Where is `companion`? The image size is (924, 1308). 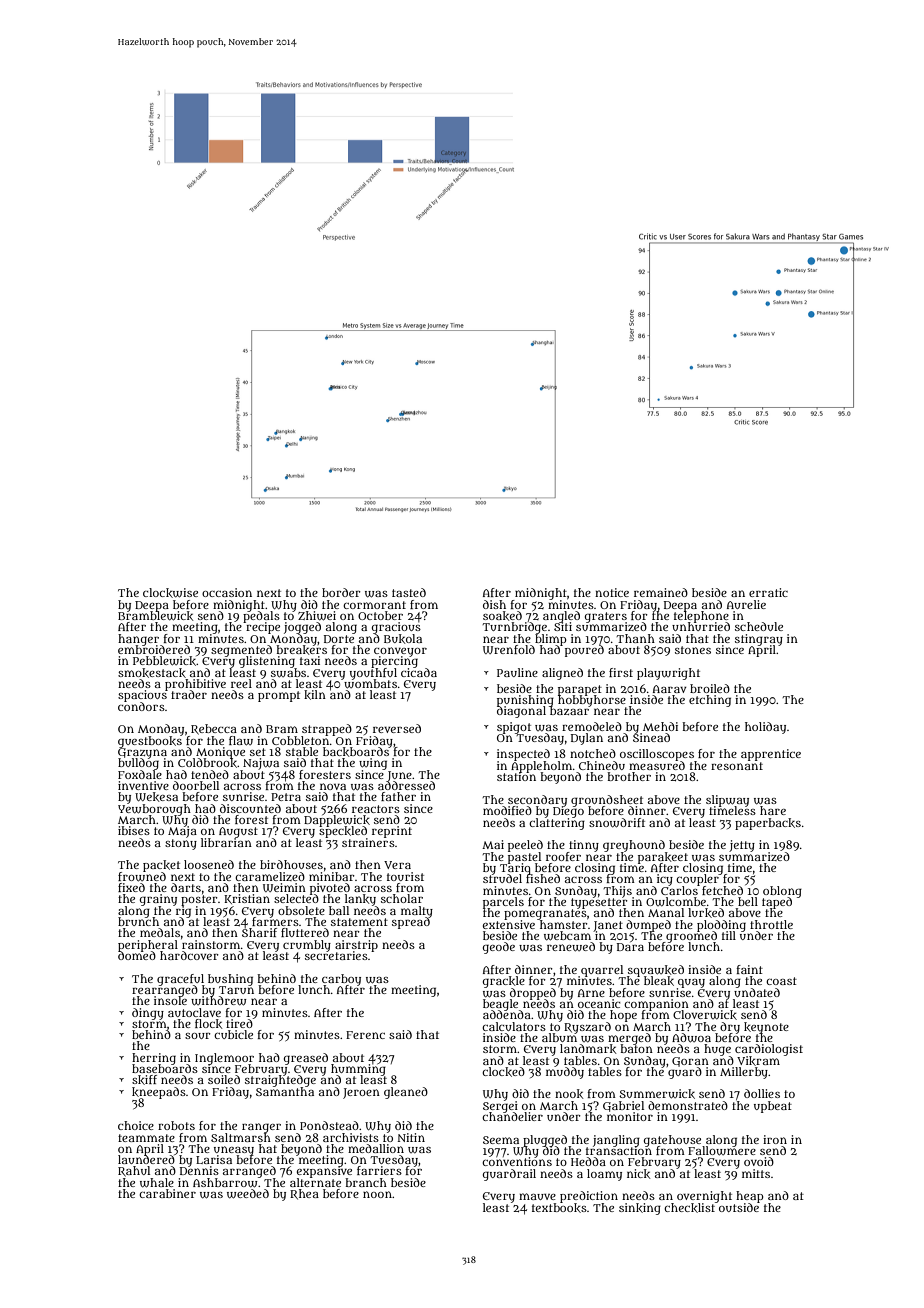 companion is located at coordinates (656, 1004).
